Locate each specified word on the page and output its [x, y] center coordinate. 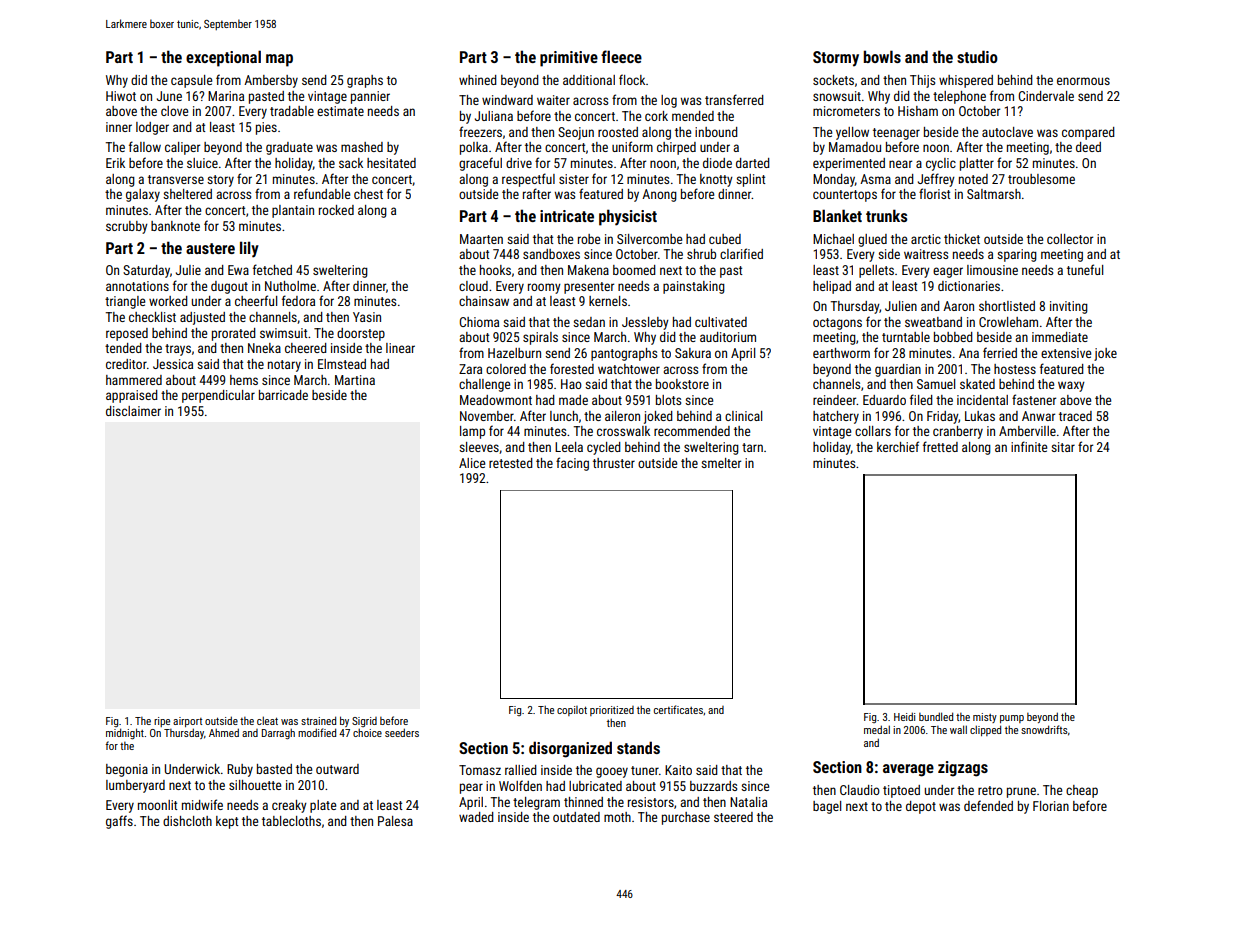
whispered [966, 81]
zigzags [963, 769]
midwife [202, 804]
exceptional [223, 58]
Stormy [836, 59]
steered [733, 817]
